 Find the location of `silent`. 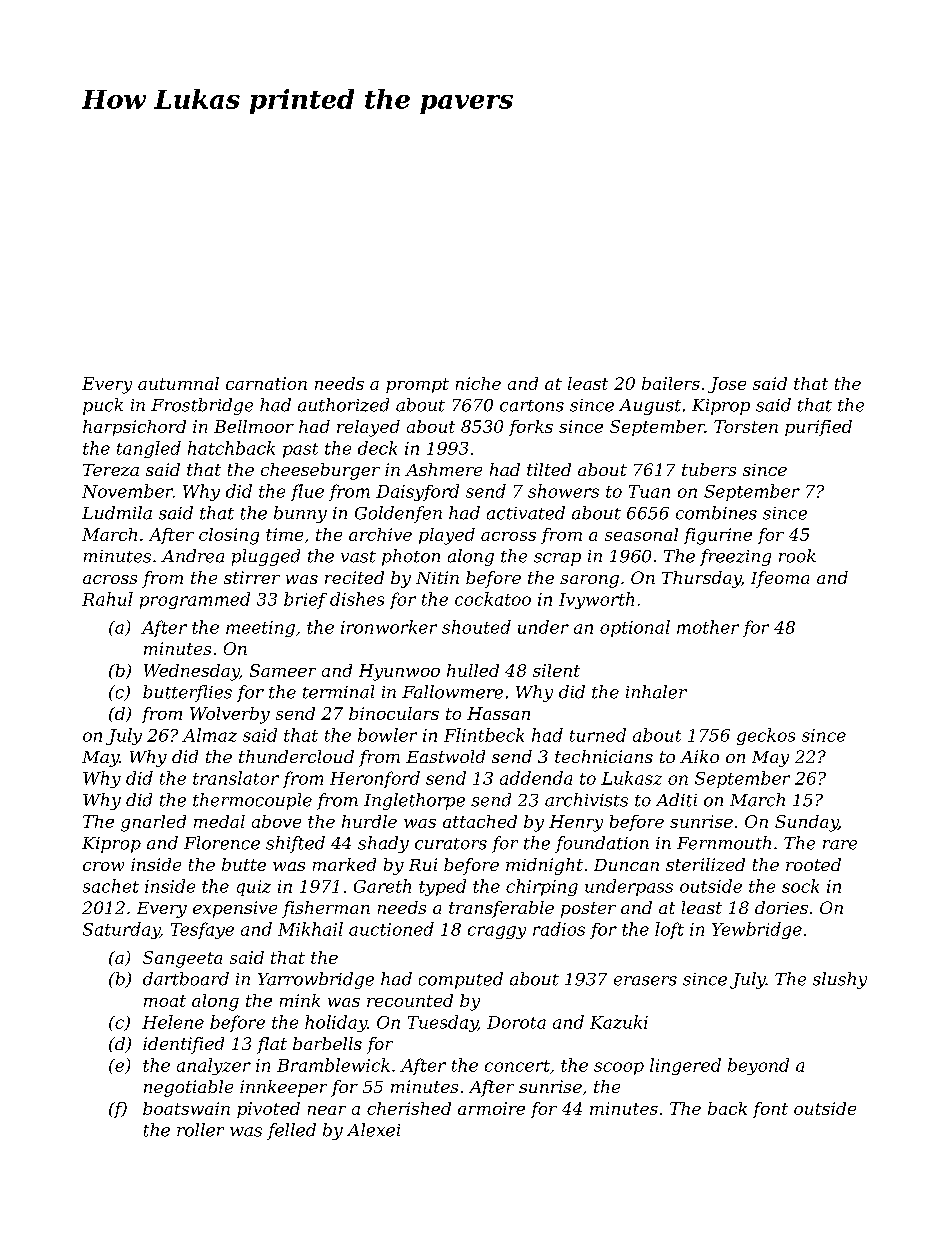

silent is located at coordinates (556, 670).
